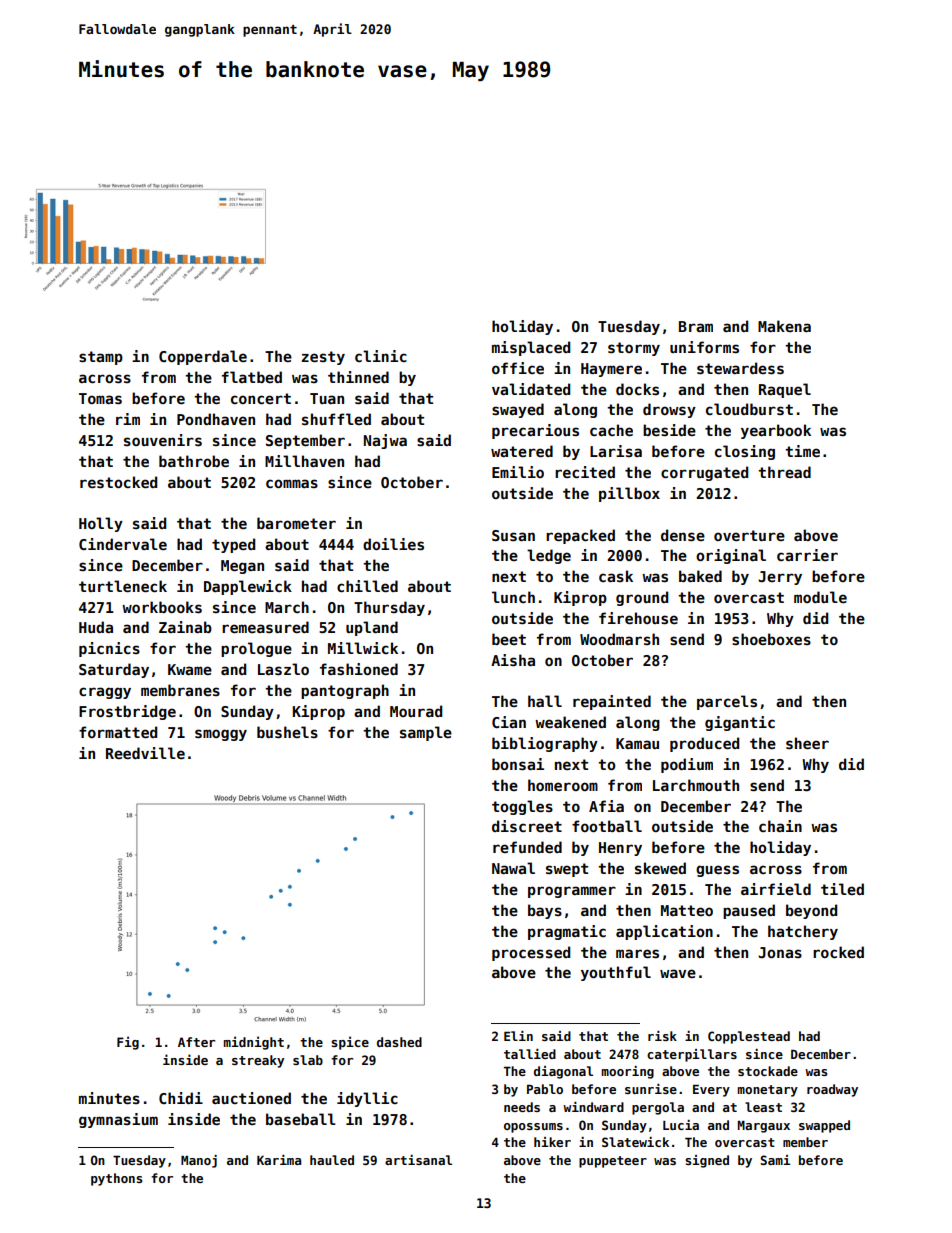 The image size is (952, 1233). I want to click on bushels, so click(287, 732).
